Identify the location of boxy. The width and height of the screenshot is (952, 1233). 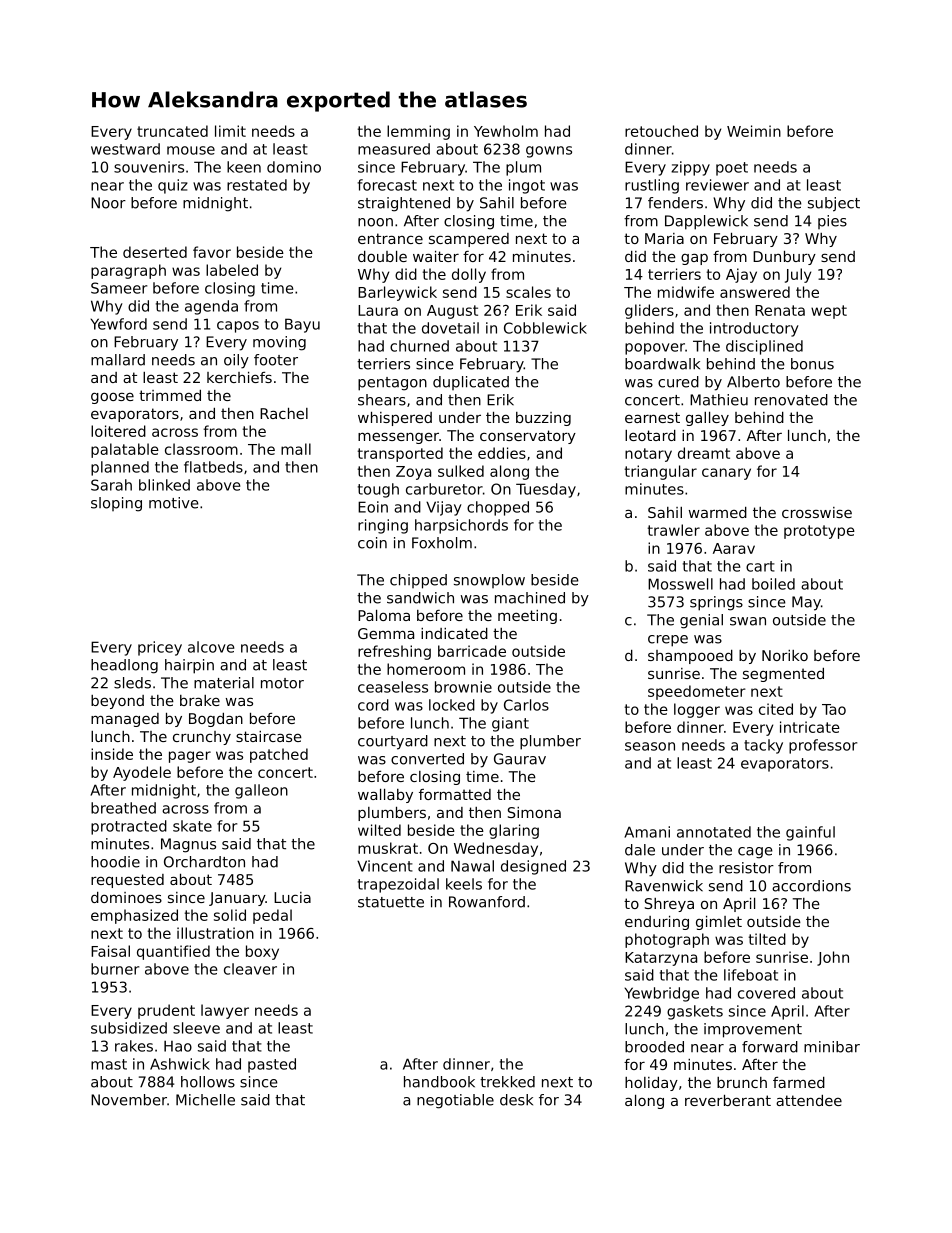
(262, 952).
